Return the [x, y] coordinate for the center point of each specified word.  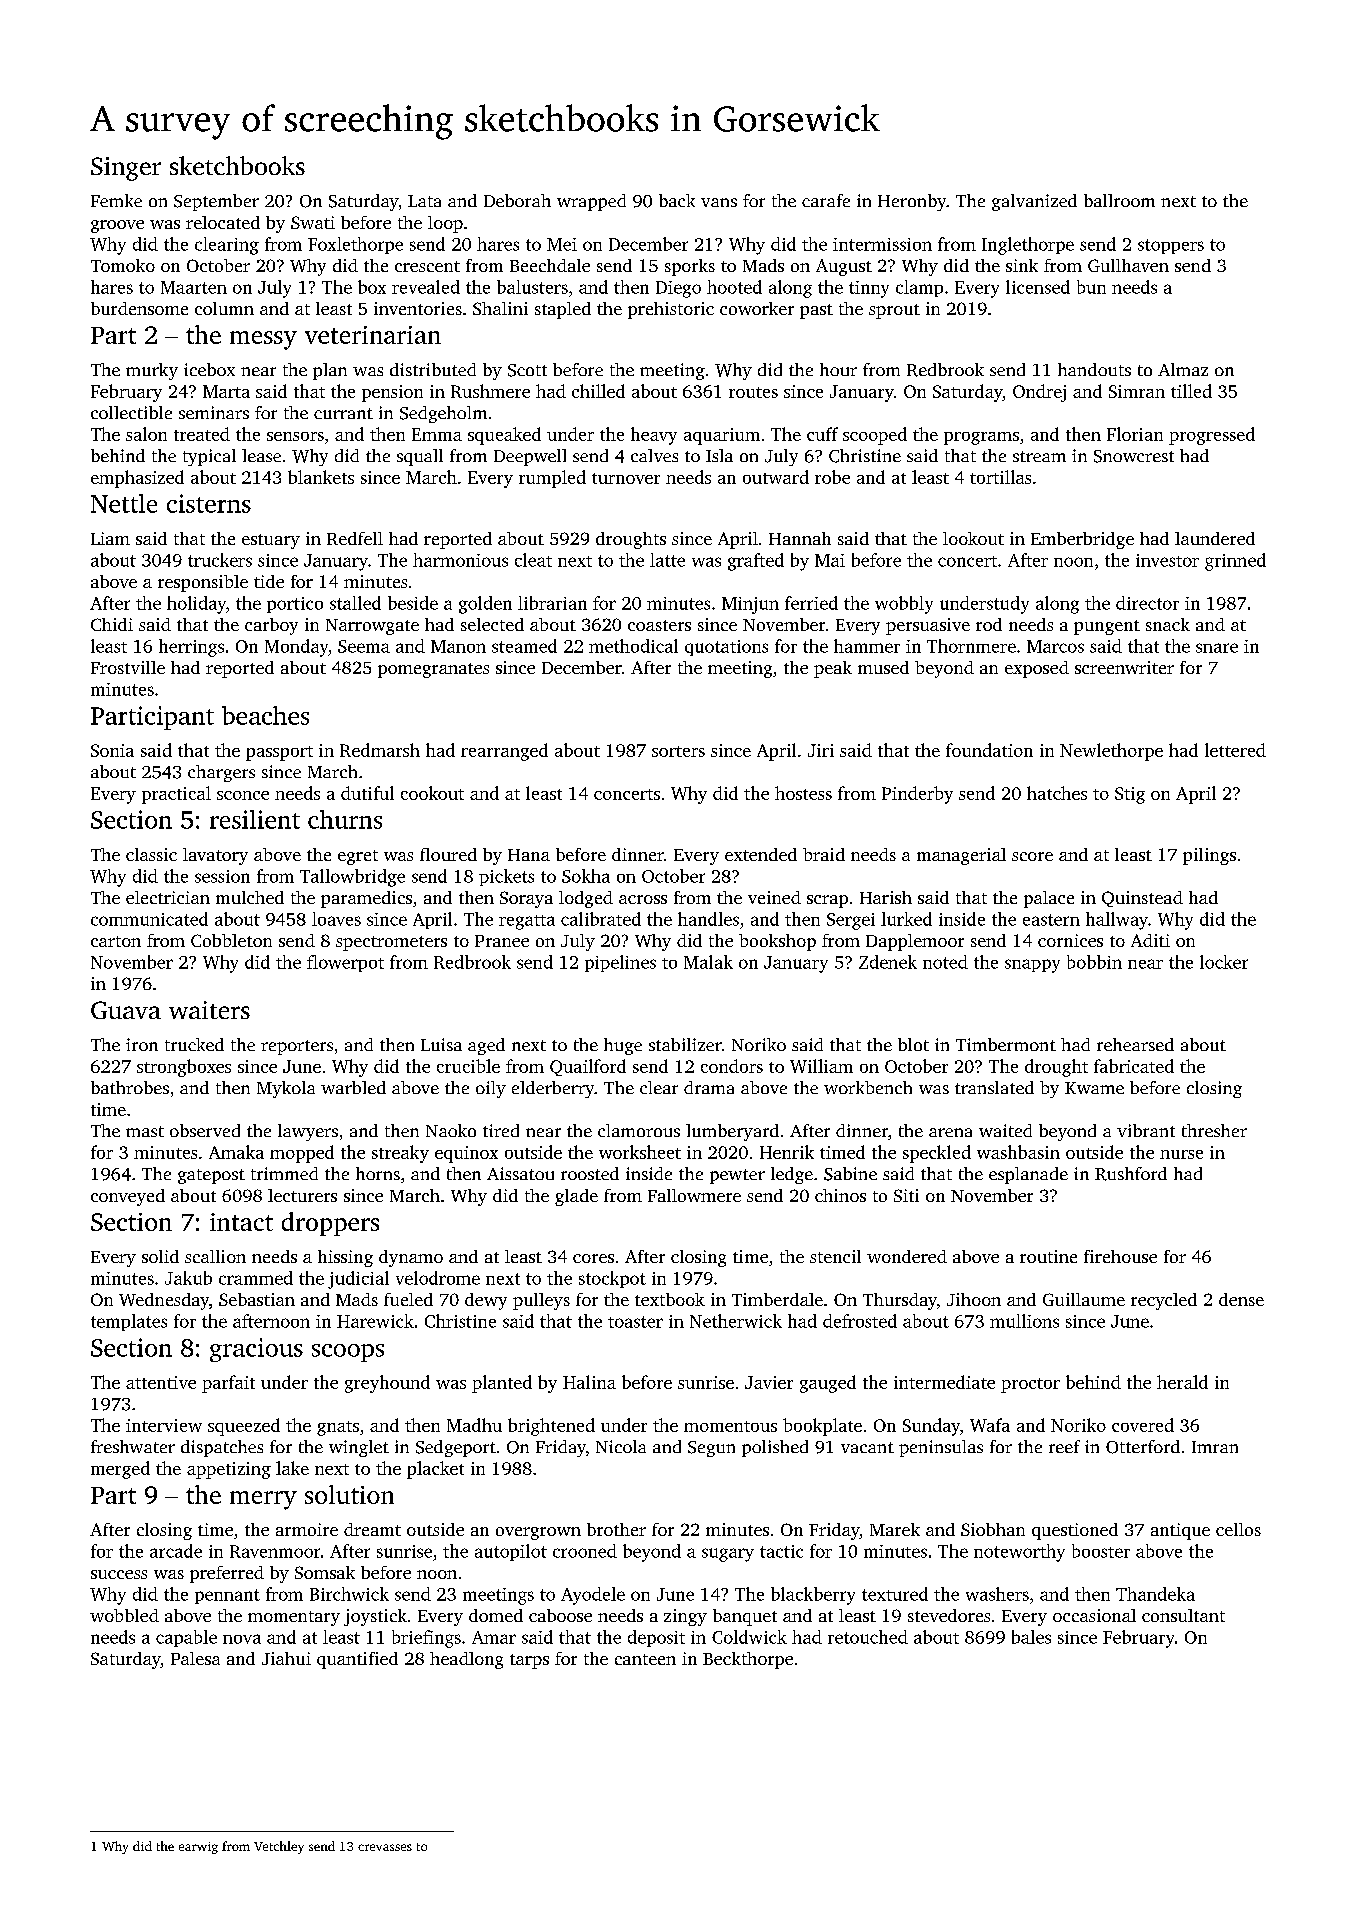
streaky [400, 1154]
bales [1031, 1637]
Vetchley [279, 1847]
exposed [1037, 669]
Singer [126, 169]
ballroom [1119, 200]
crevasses [385, 1847]
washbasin [1018, 1152]
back [677, 200]
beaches [265, 715]
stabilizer [685, 1044]
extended [761, 854]
